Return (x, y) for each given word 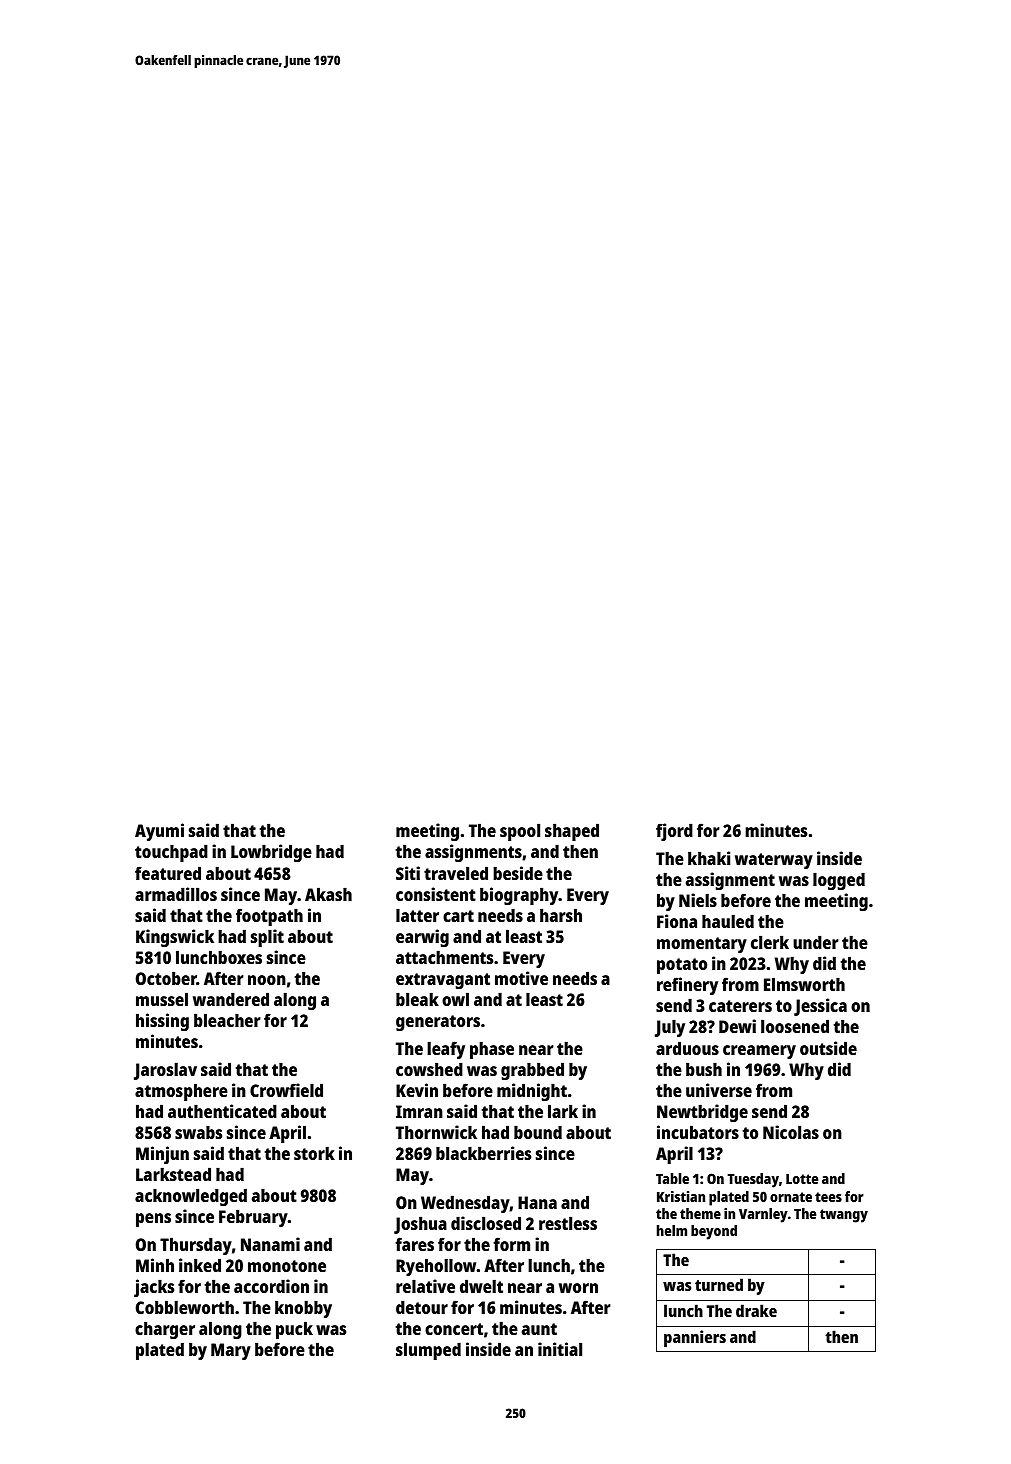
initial (560, 1349)
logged (839, 881)
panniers (695, 1338)
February (253, 1218)
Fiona (677, 921)
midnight (532, 1092)
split (267, 938)
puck (294, 1330)
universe (719, 1090)
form (511, 1244)
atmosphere (181, 1092)
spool (520, 832)
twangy (844, 1216)
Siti (408, 873)
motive (521, 978)
